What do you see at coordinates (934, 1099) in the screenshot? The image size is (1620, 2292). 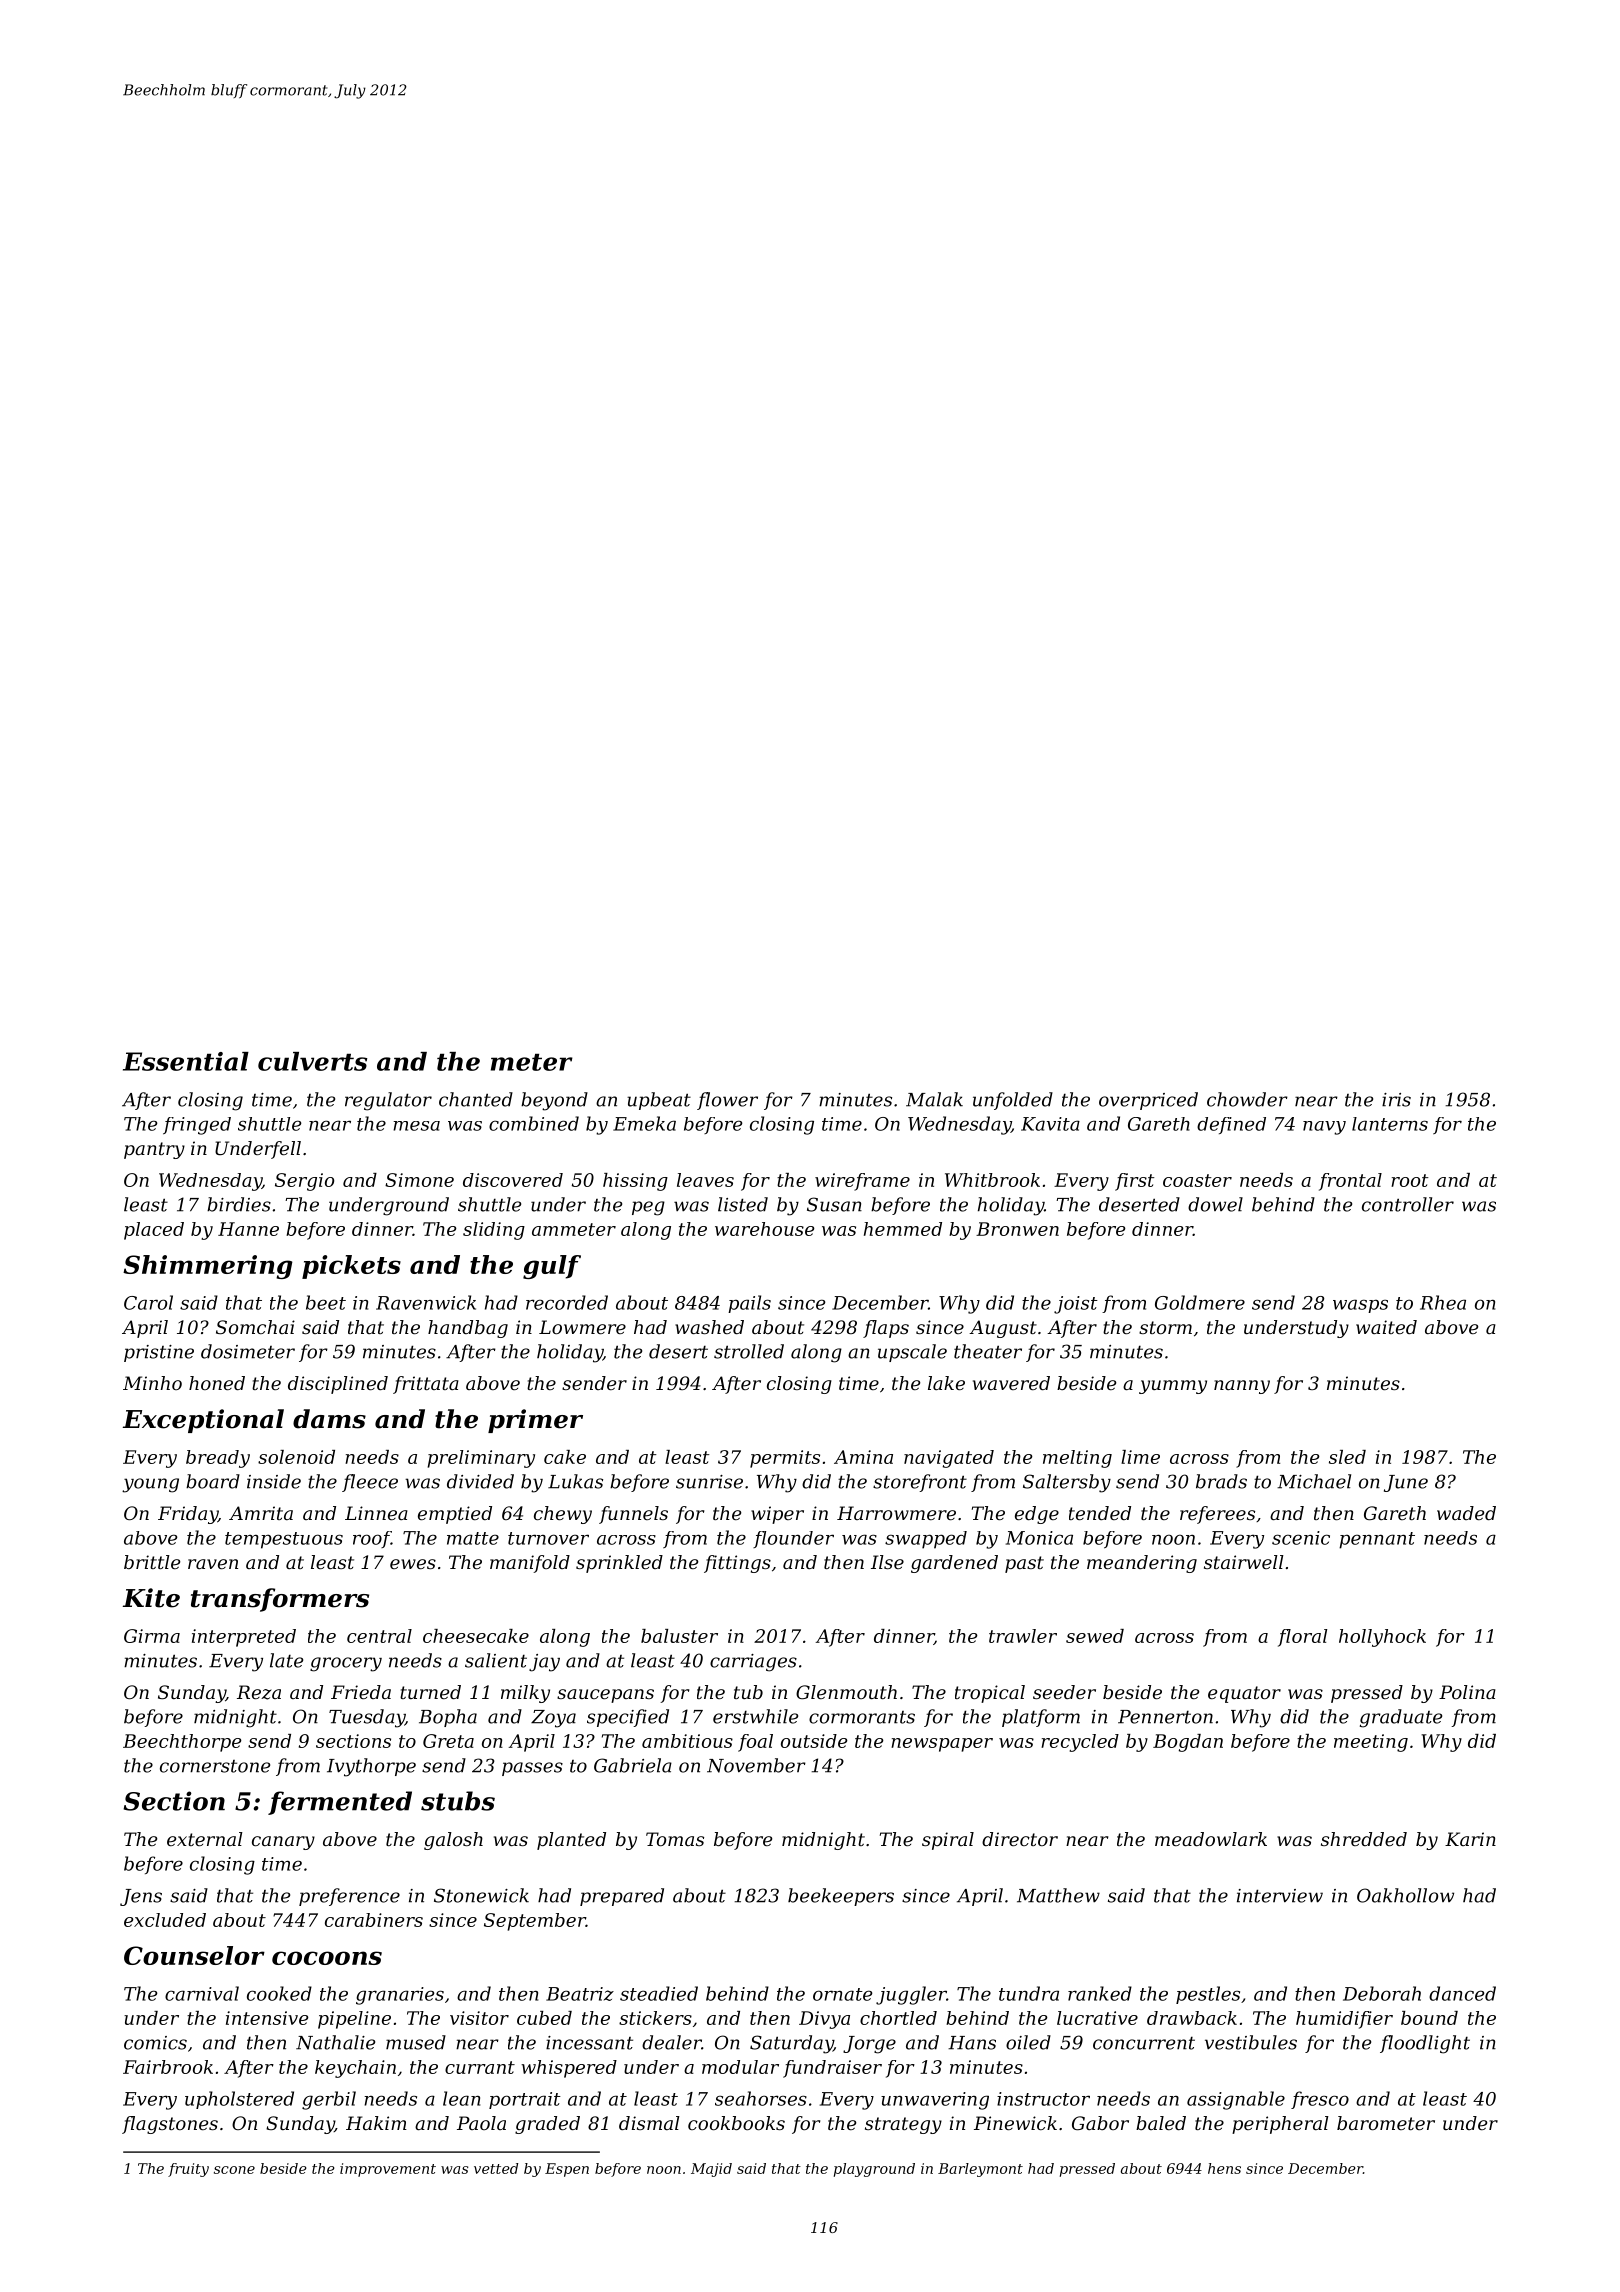 I see `Malak` at bounding box center [934, 1099].
